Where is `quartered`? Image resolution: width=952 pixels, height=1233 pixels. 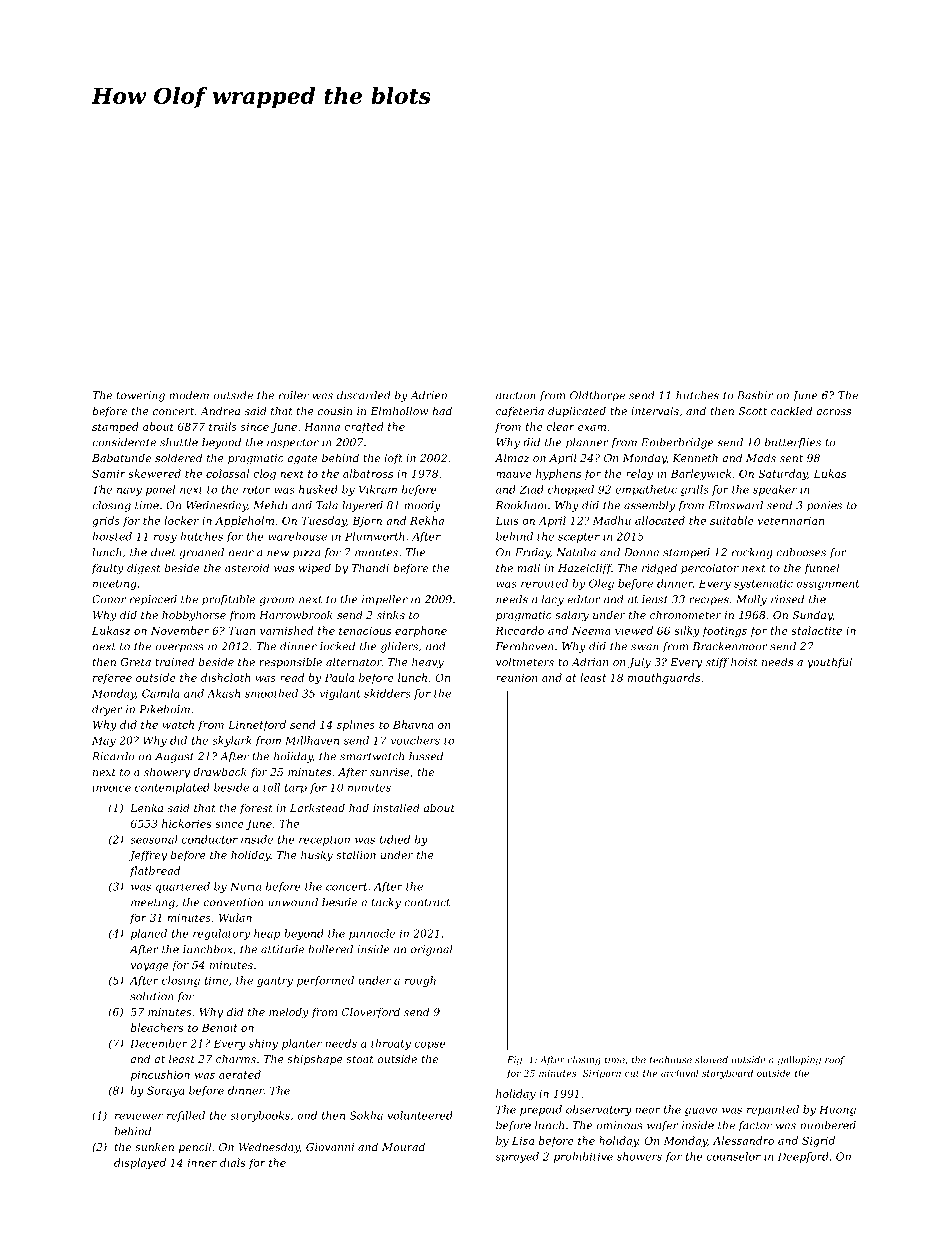
quartered is located at coordinates (183, 887).
